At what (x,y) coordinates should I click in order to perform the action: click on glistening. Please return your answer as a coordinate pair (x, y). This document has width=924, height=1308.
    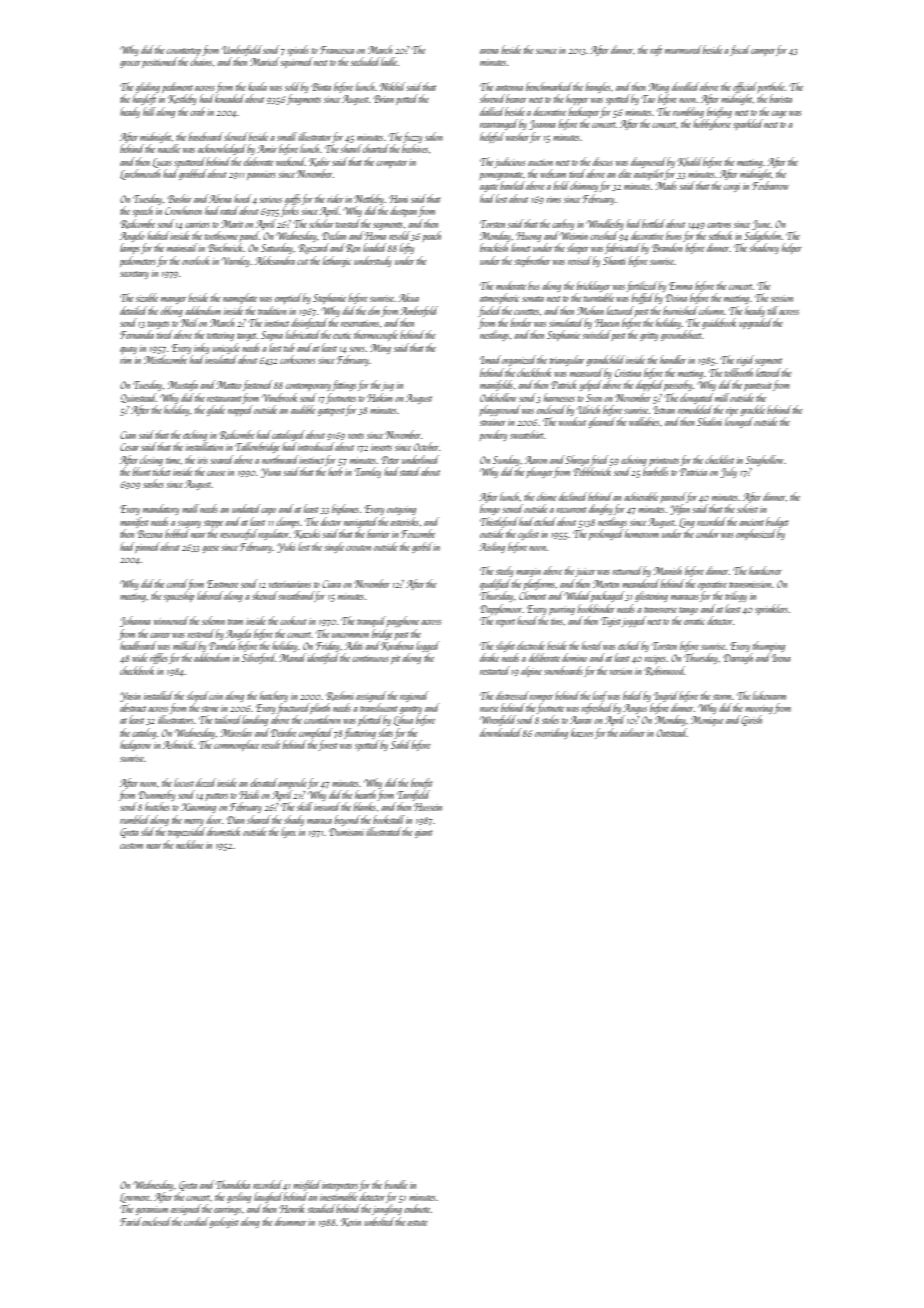
    Looking at the image, I should click on (651, 596).
